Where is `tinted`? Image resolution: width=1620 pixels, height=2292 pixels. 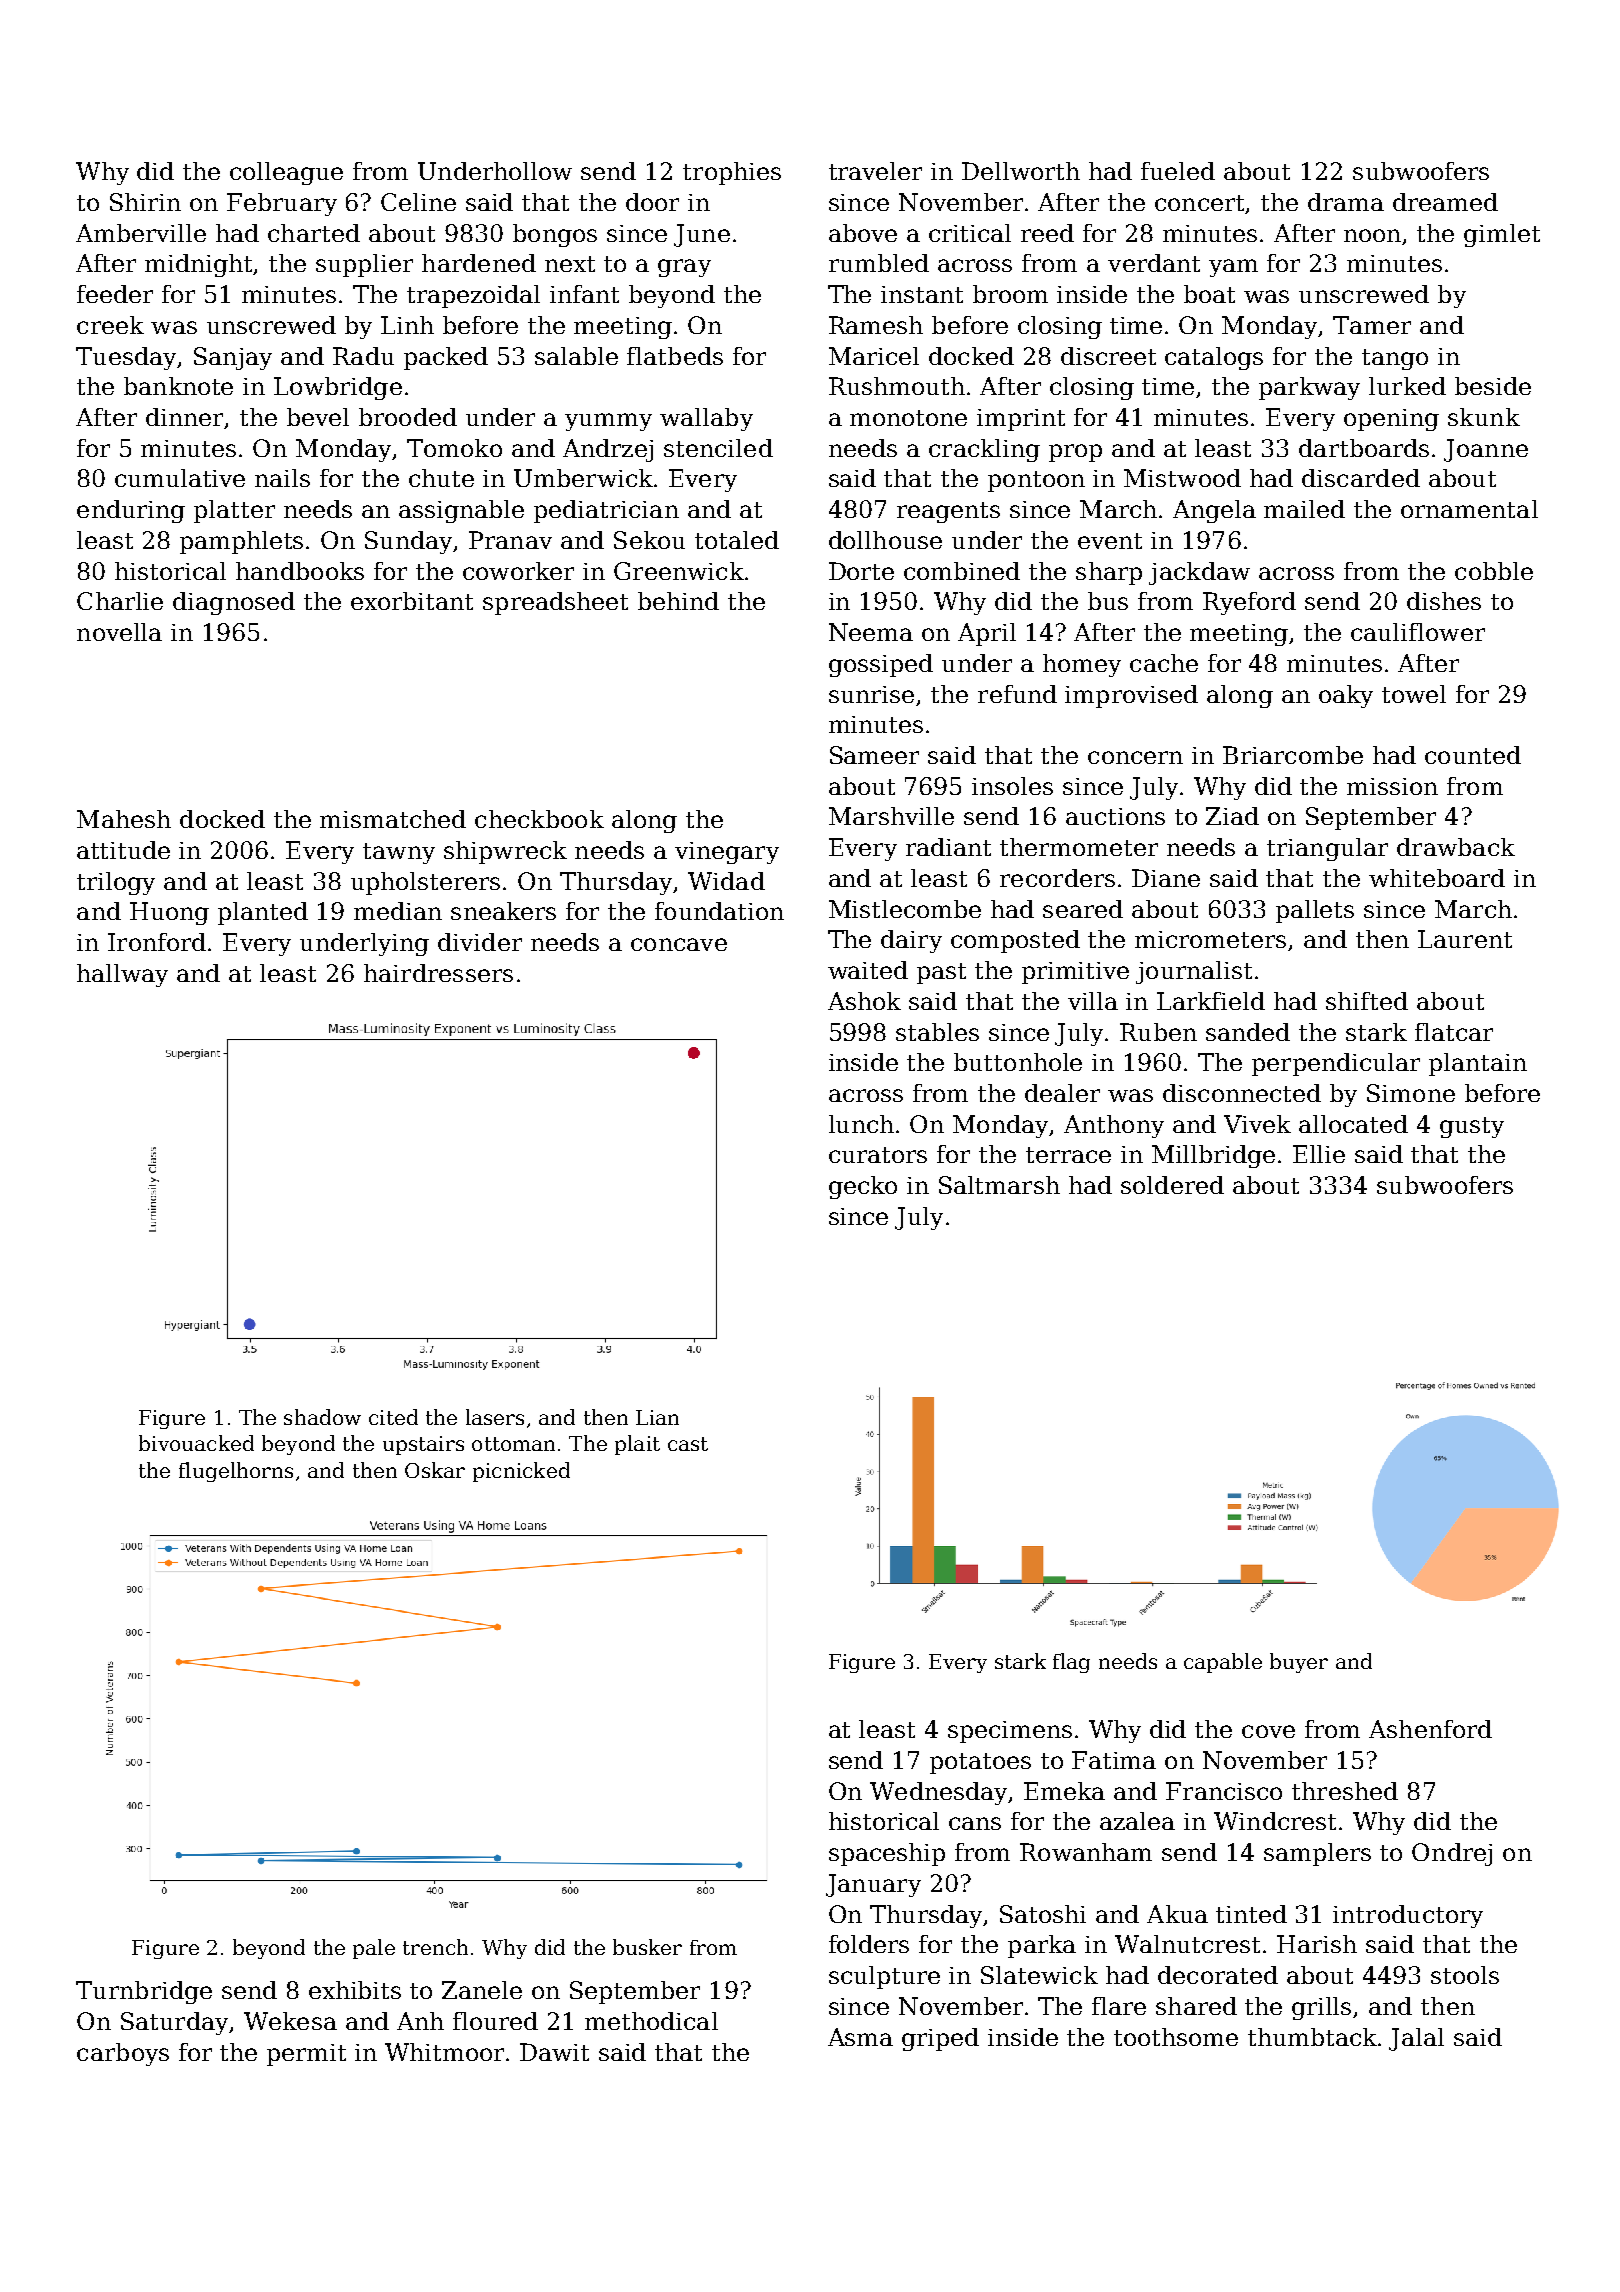
tinted is located at coordinates (1251, 1914).
